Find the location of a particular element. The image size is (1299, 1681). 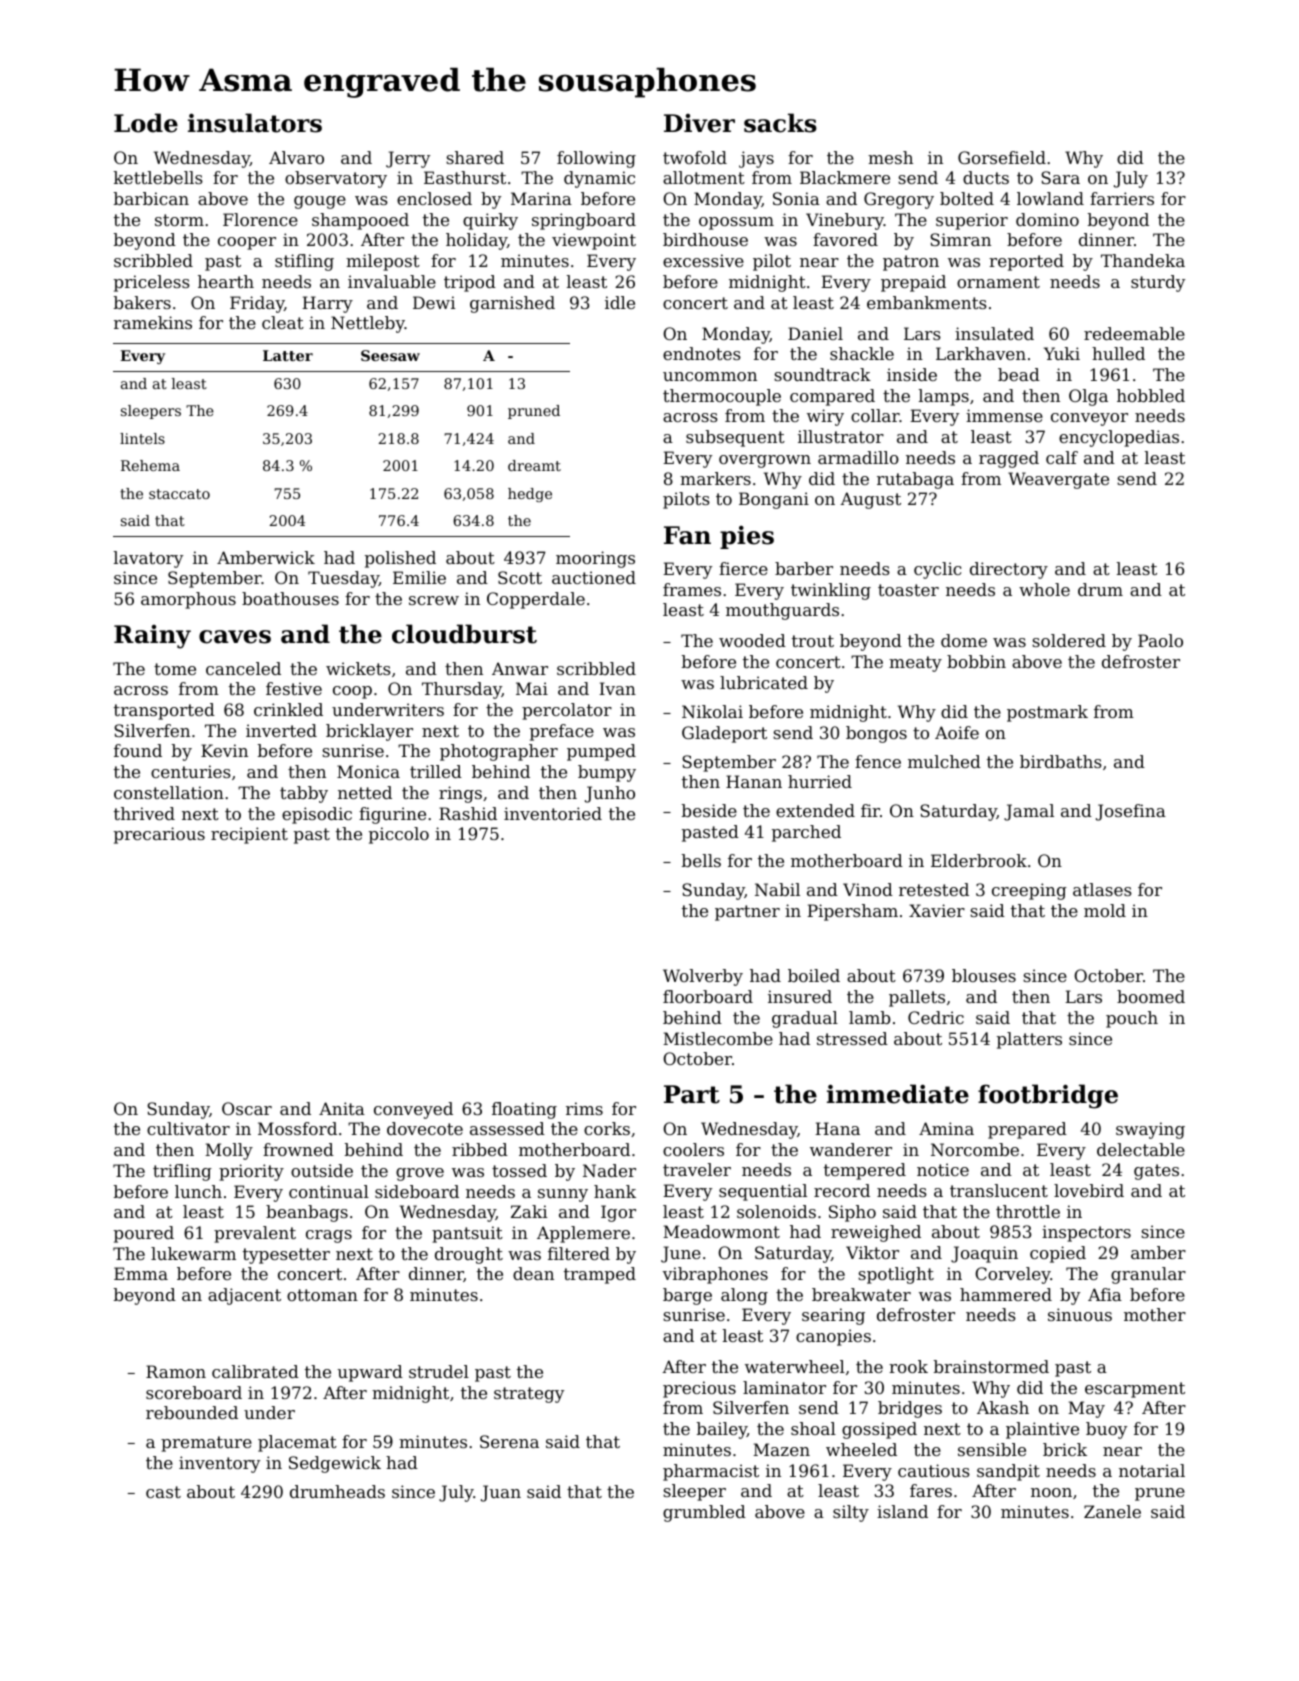

markers is located at coordinates (715, 478).
